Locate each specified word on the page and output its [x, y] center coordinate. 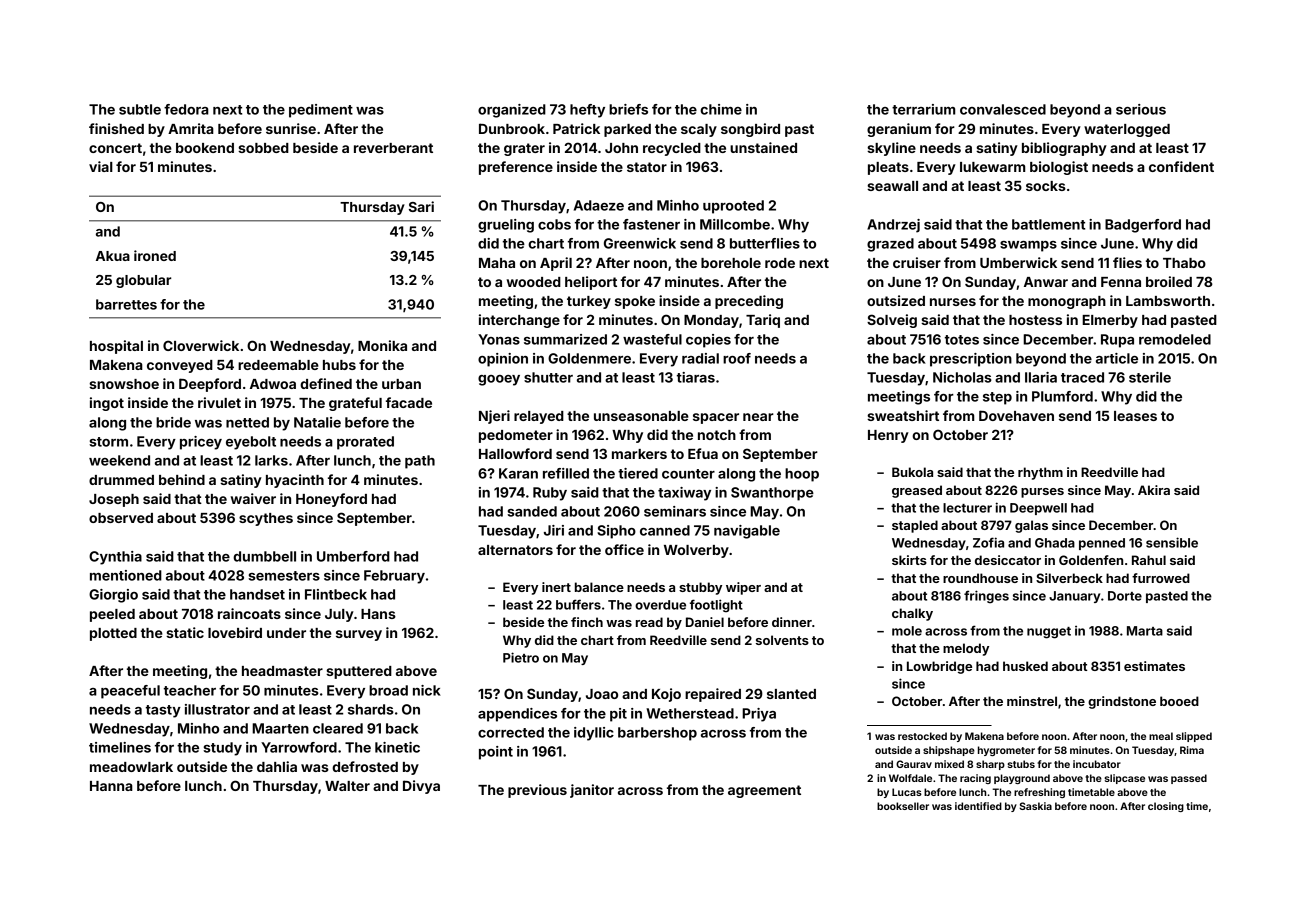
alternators [515, 550]
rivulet [219, 402]
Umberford [353, 556]
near [758, 417]
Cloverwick [201, 345]
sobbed [263, 148]
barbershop [657, 734]
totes [962, 340]
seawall [892, 186]
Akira [1154, 490]
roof [737, 358]
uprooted [733, 207]
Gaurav [914, 764]
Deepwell [1038, 509]
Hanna [111, 786]
